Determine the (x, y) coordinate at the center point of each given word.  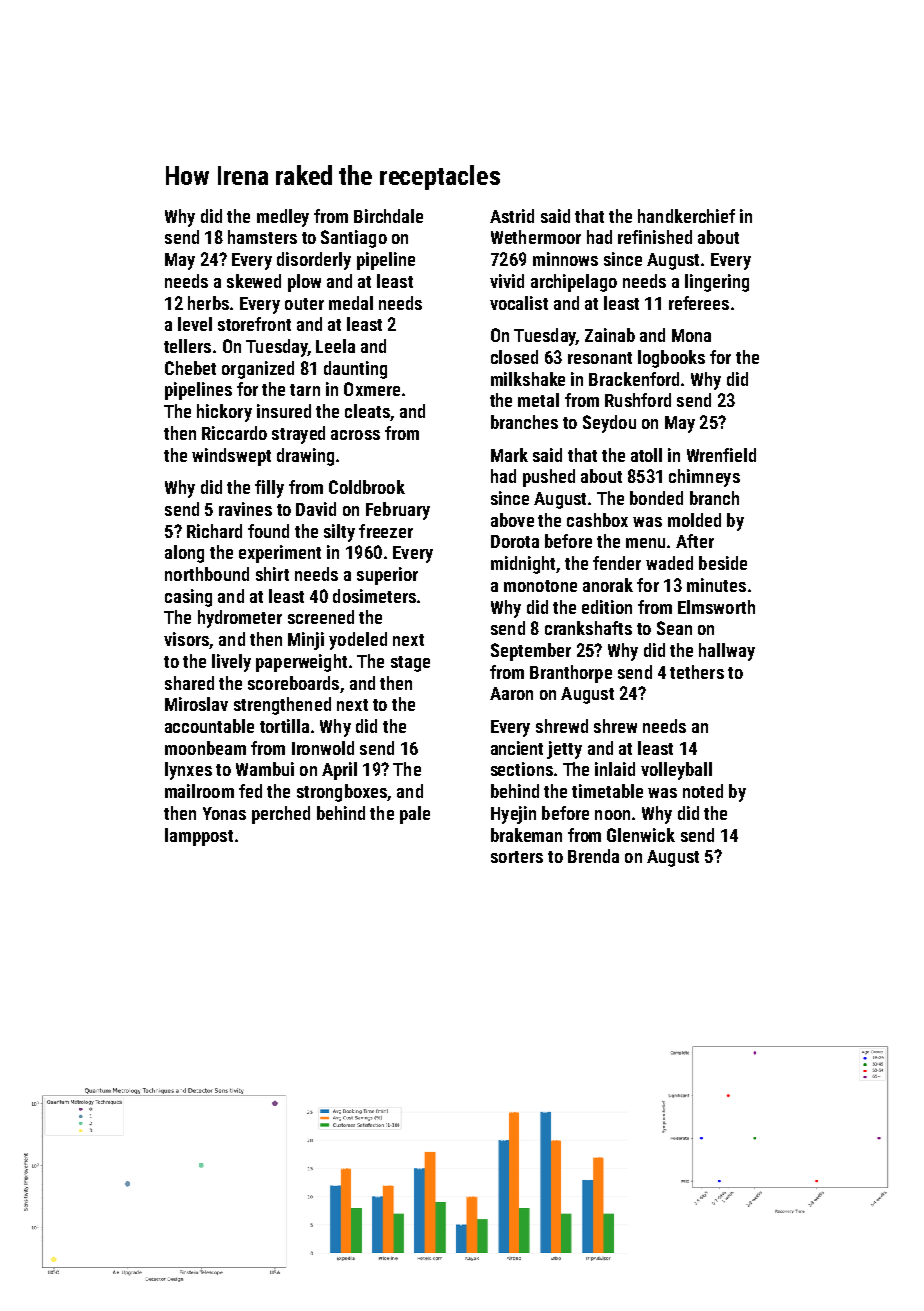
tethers (697, 672)
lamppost (199, 837)
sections (522, 769)
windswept (231, 457)
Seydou (609, 424)
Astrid (512, 216)
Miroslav (196, 704)
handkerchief (686, 216)
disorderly (314, 261)
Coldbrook (367, 487)
